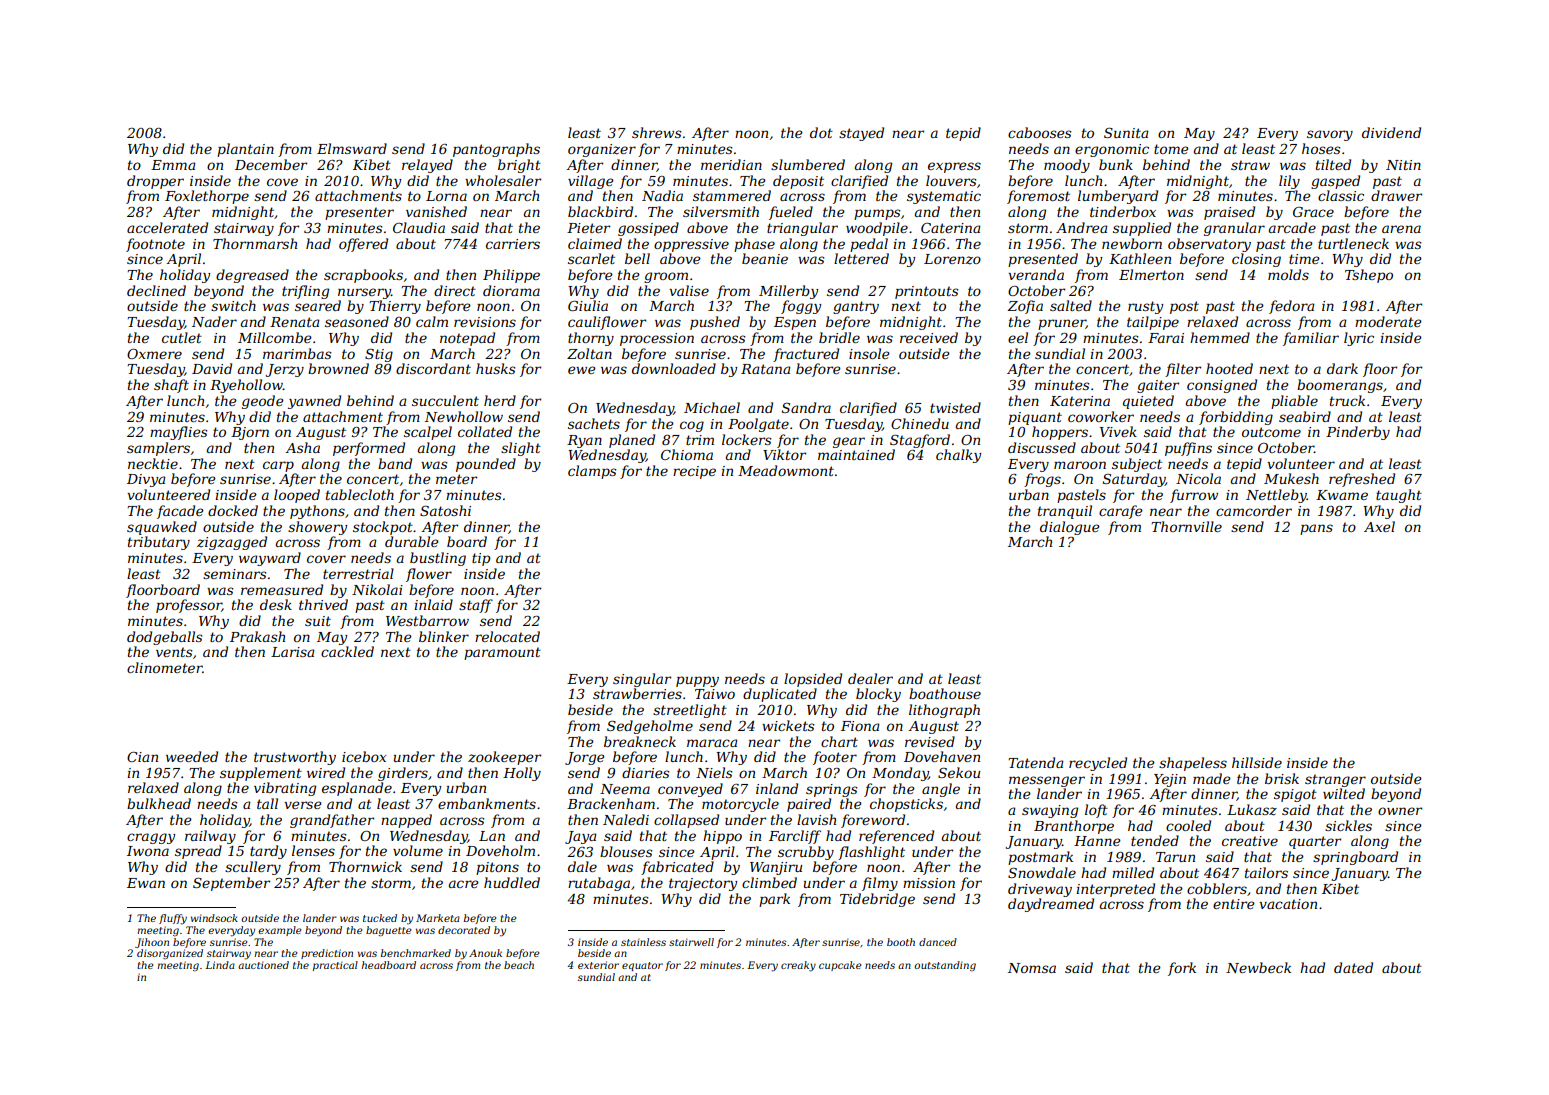 Image resolution: width=1549 pixels, height=1095 pixels. Describe the element at coordinates (1353, 967) in the screenshot. I see `dated` at that location.
